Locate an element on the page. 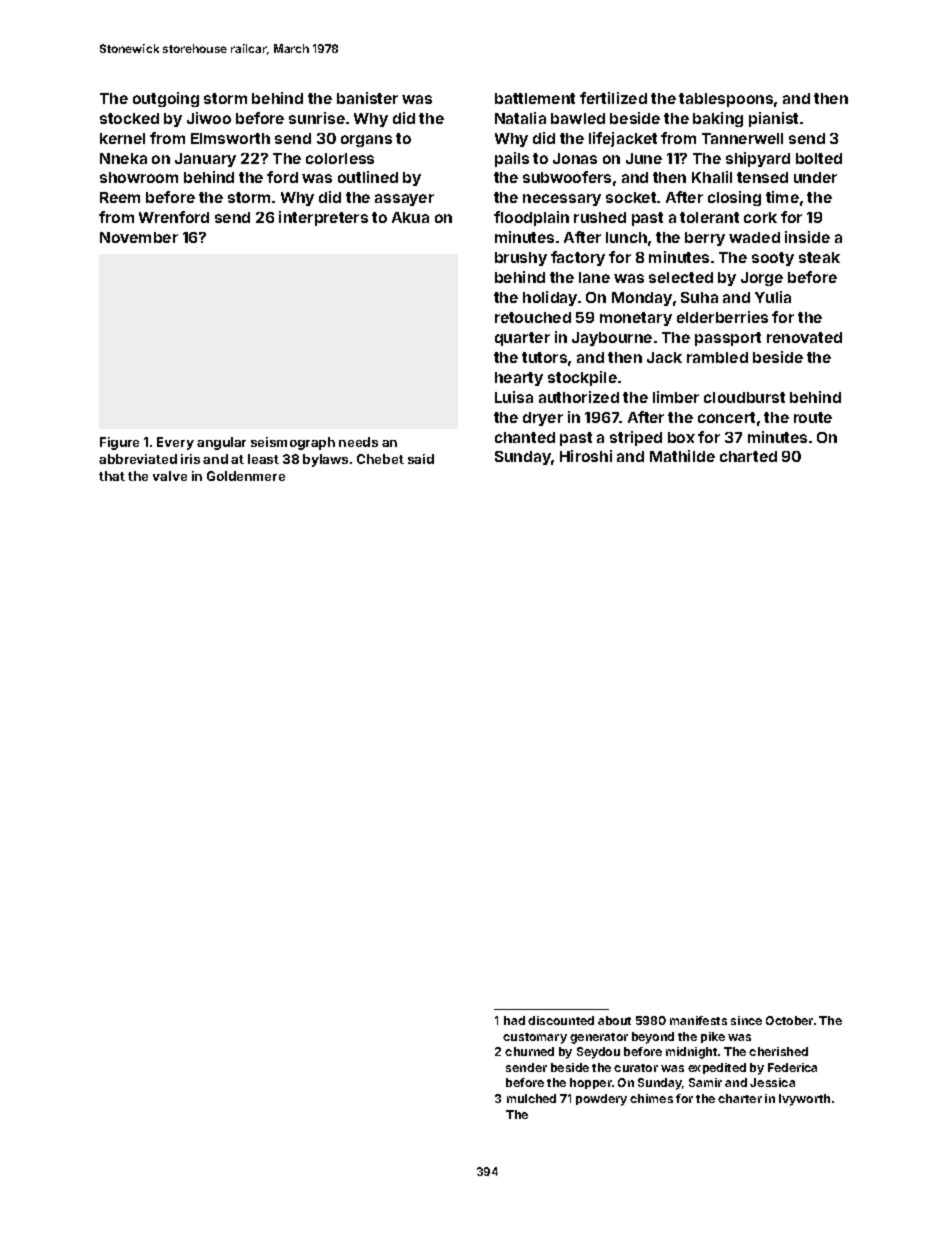 This image has height=1233, width=952. pianist is located at coordinates (773, 119).
